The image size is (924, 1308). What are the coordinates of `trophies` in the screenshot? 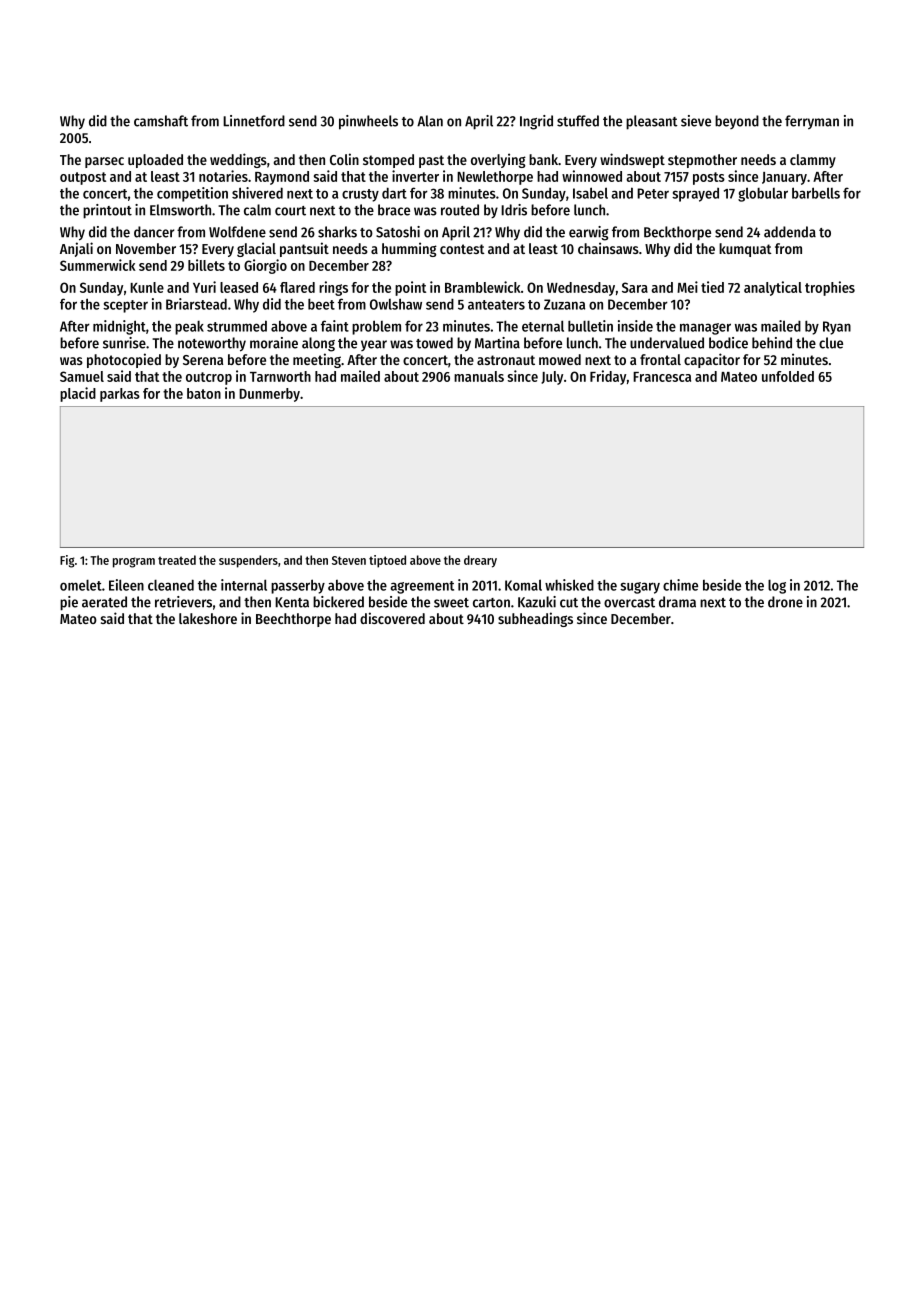 It's located at (830, 288).
